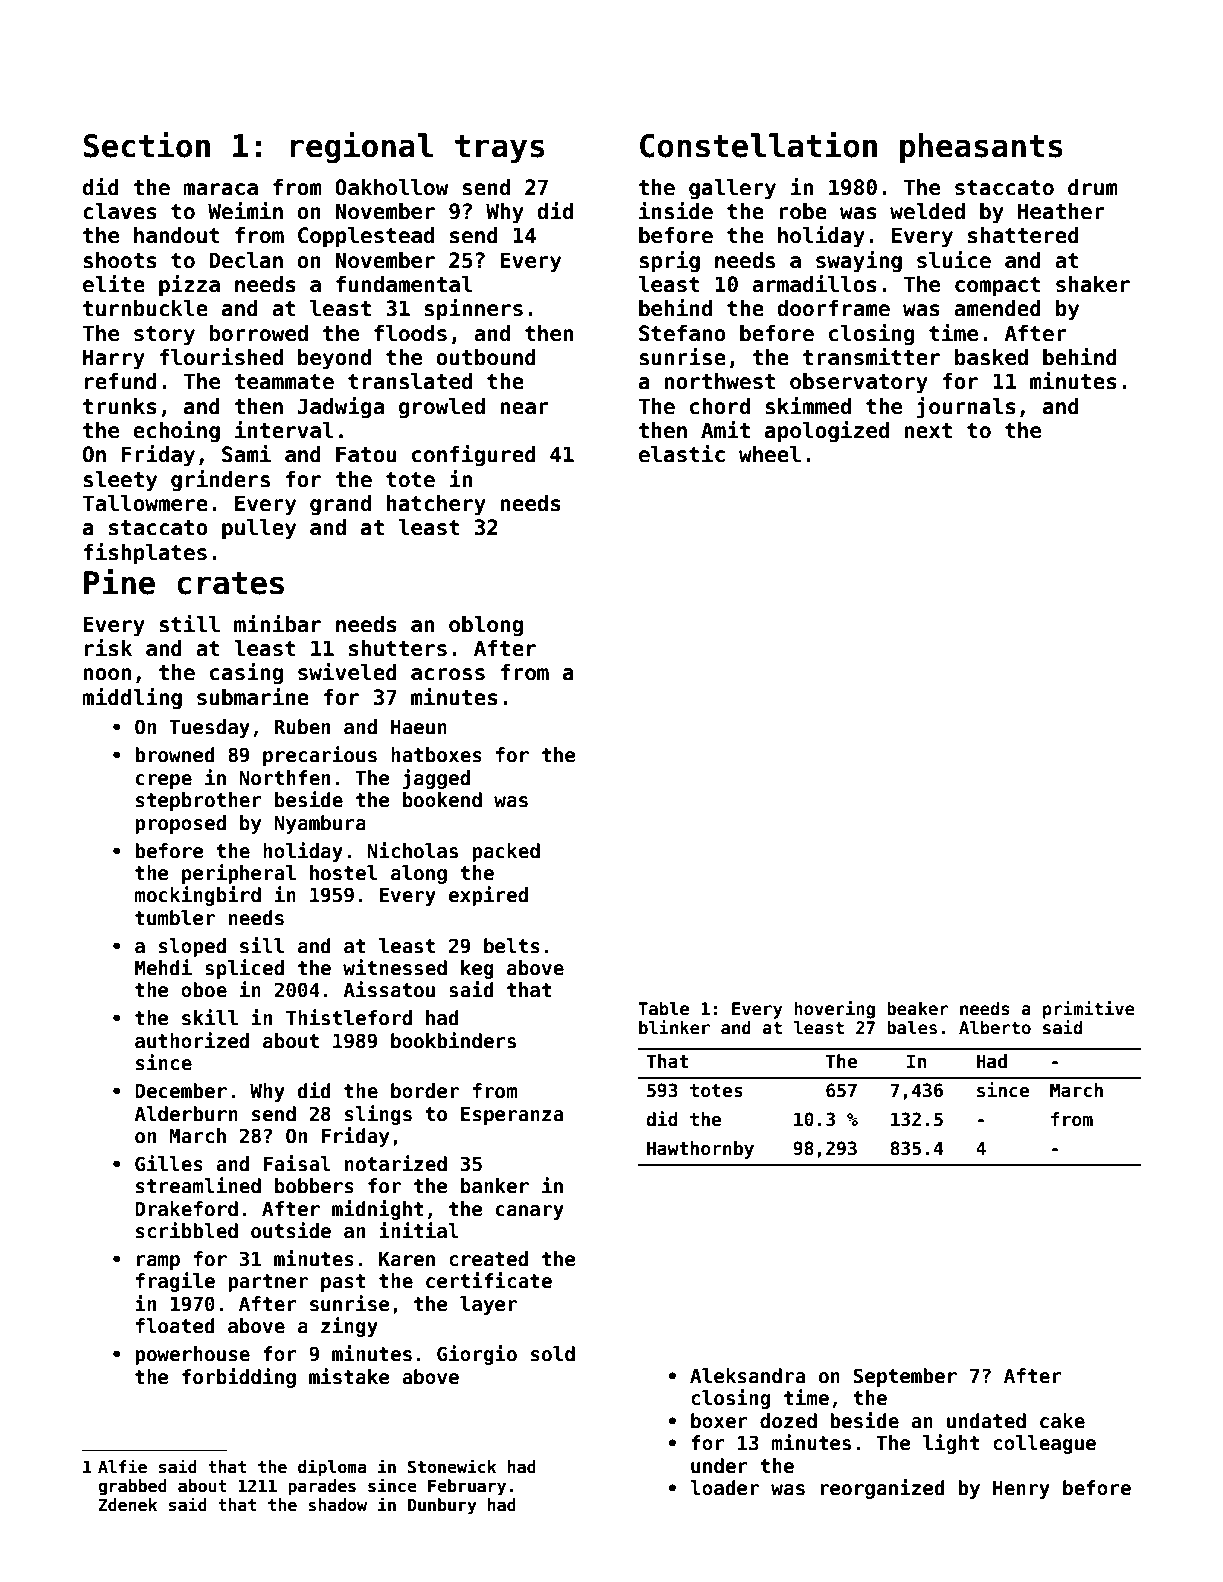 The image size is (1223, 1582). Describe the element at coordinates (912, 1028) in the screenshot. I see `bales` at that location.
